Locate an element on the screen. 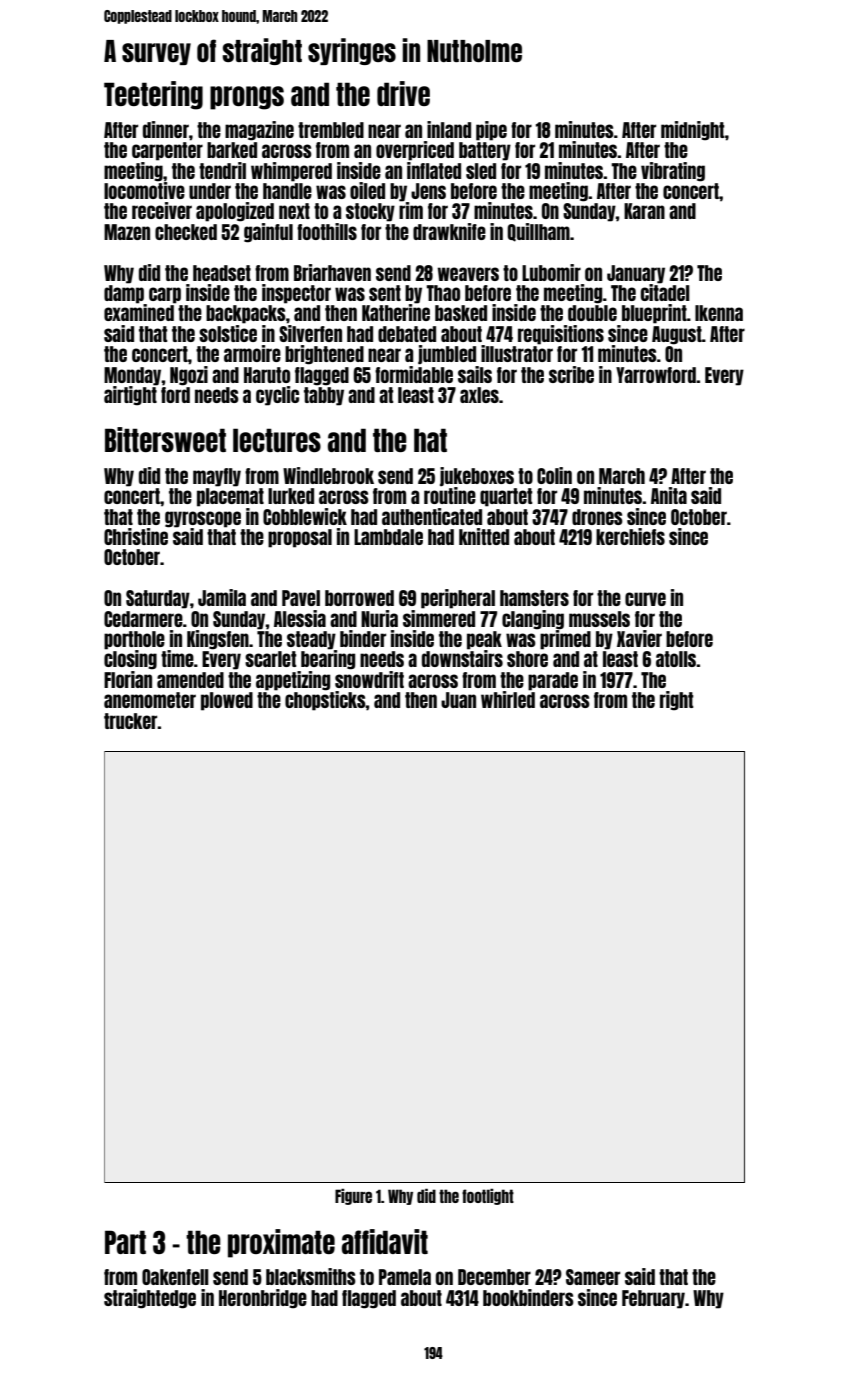 The image size is (849, 1400). Part is located at coordinates (125, 1242).
